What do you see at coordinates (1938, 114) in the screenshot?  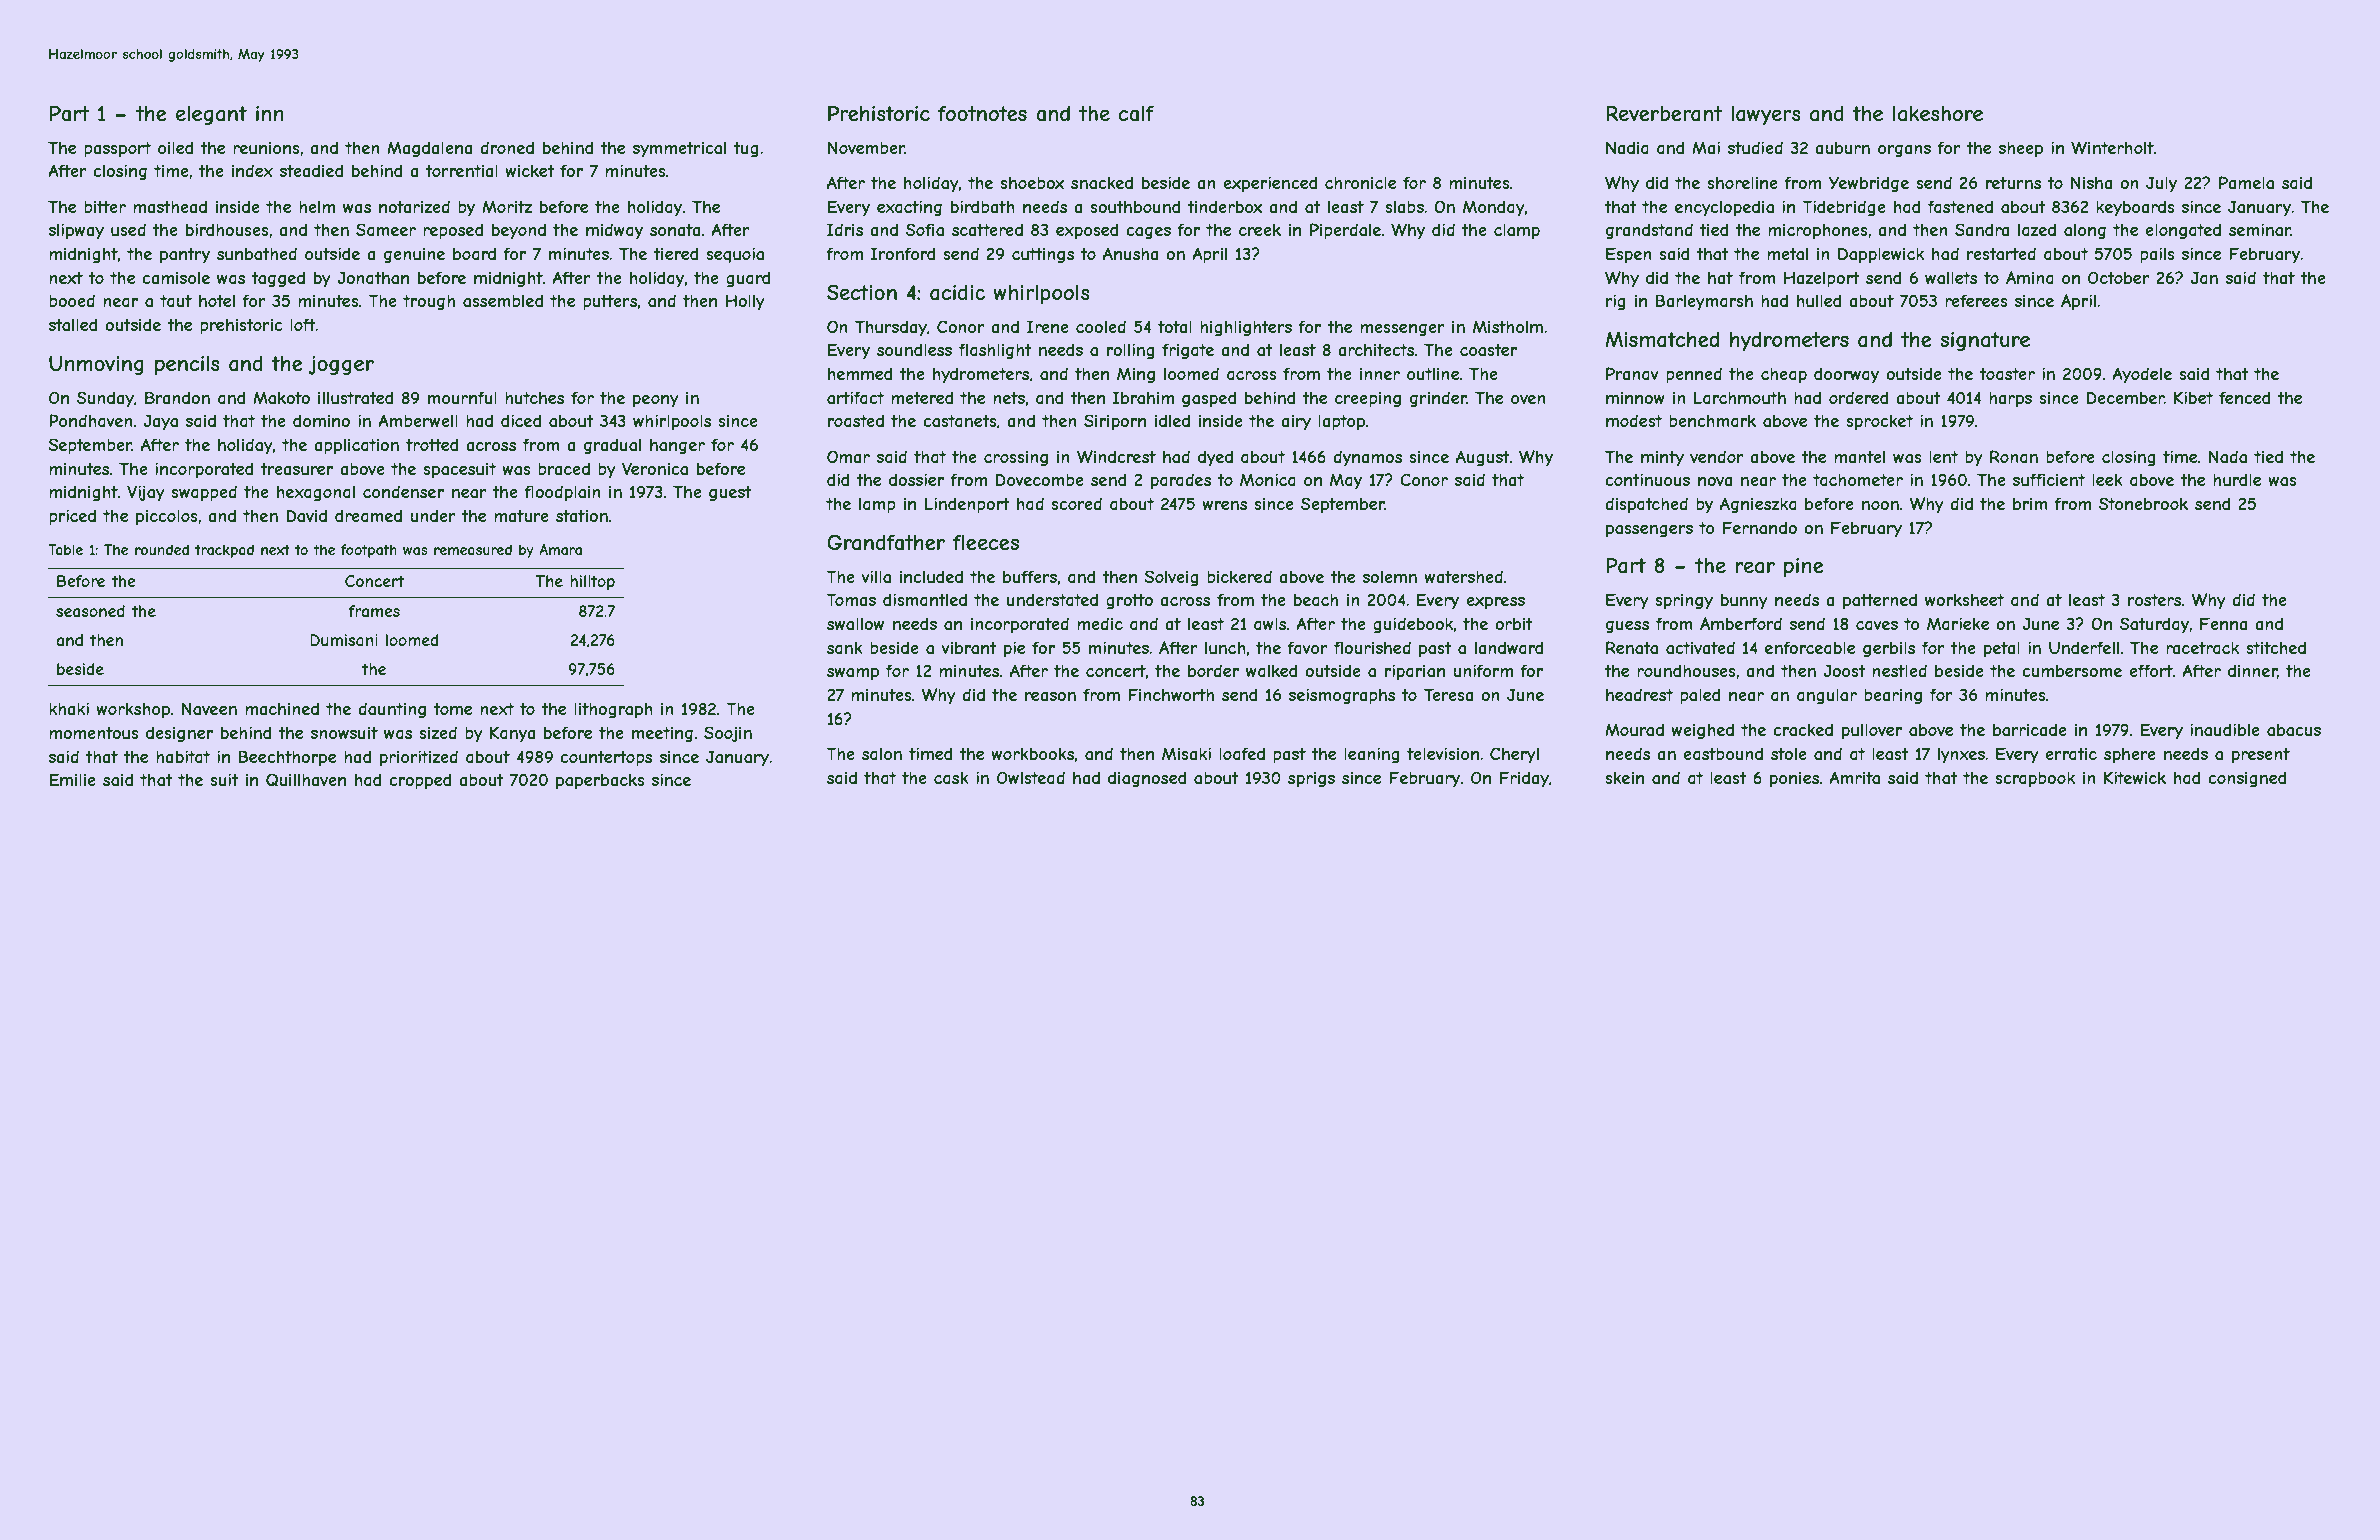 I see `lakeshore` at bounding box center [1938, 114].
